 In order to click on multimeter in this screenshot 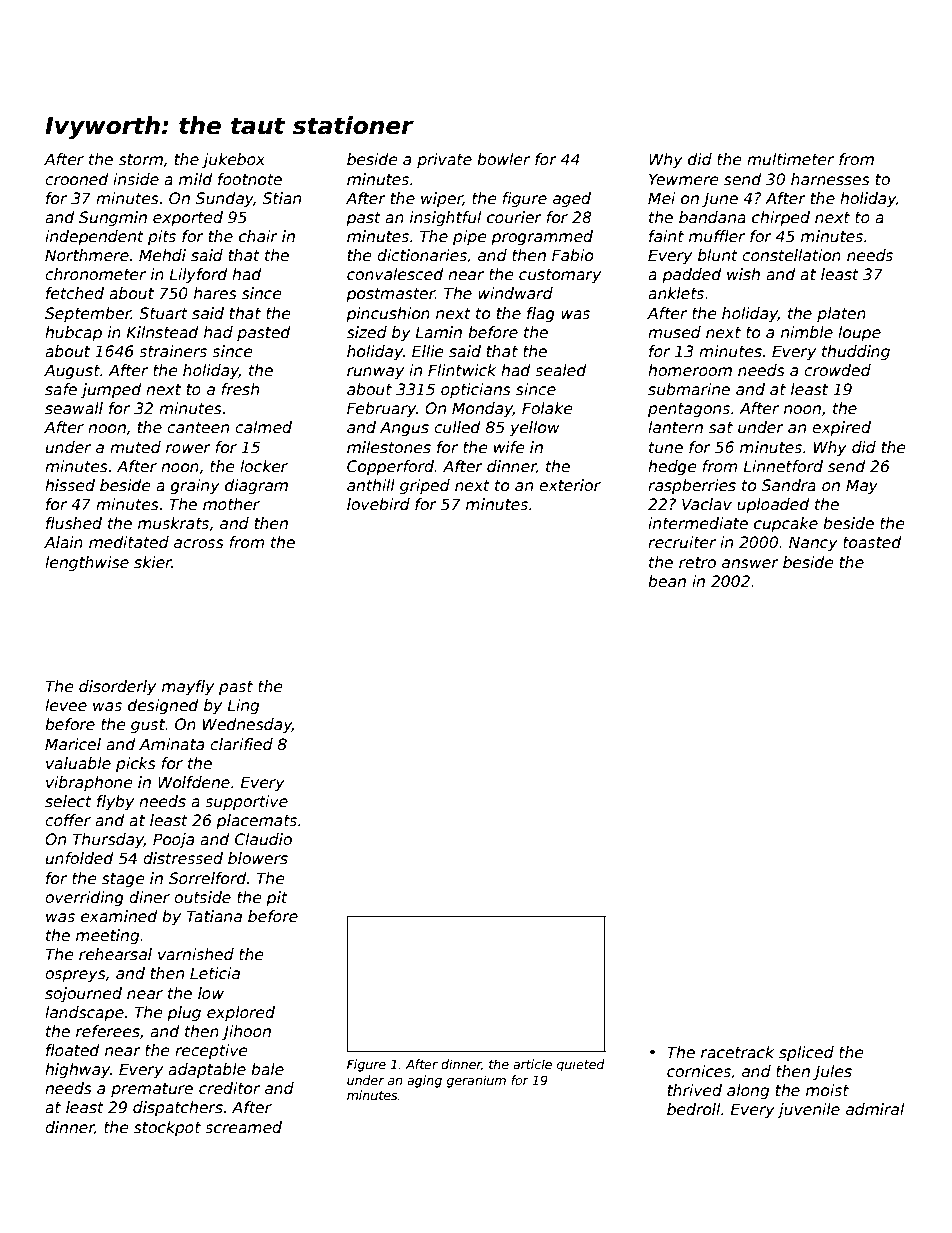, I will do `click(790, 159)`.
